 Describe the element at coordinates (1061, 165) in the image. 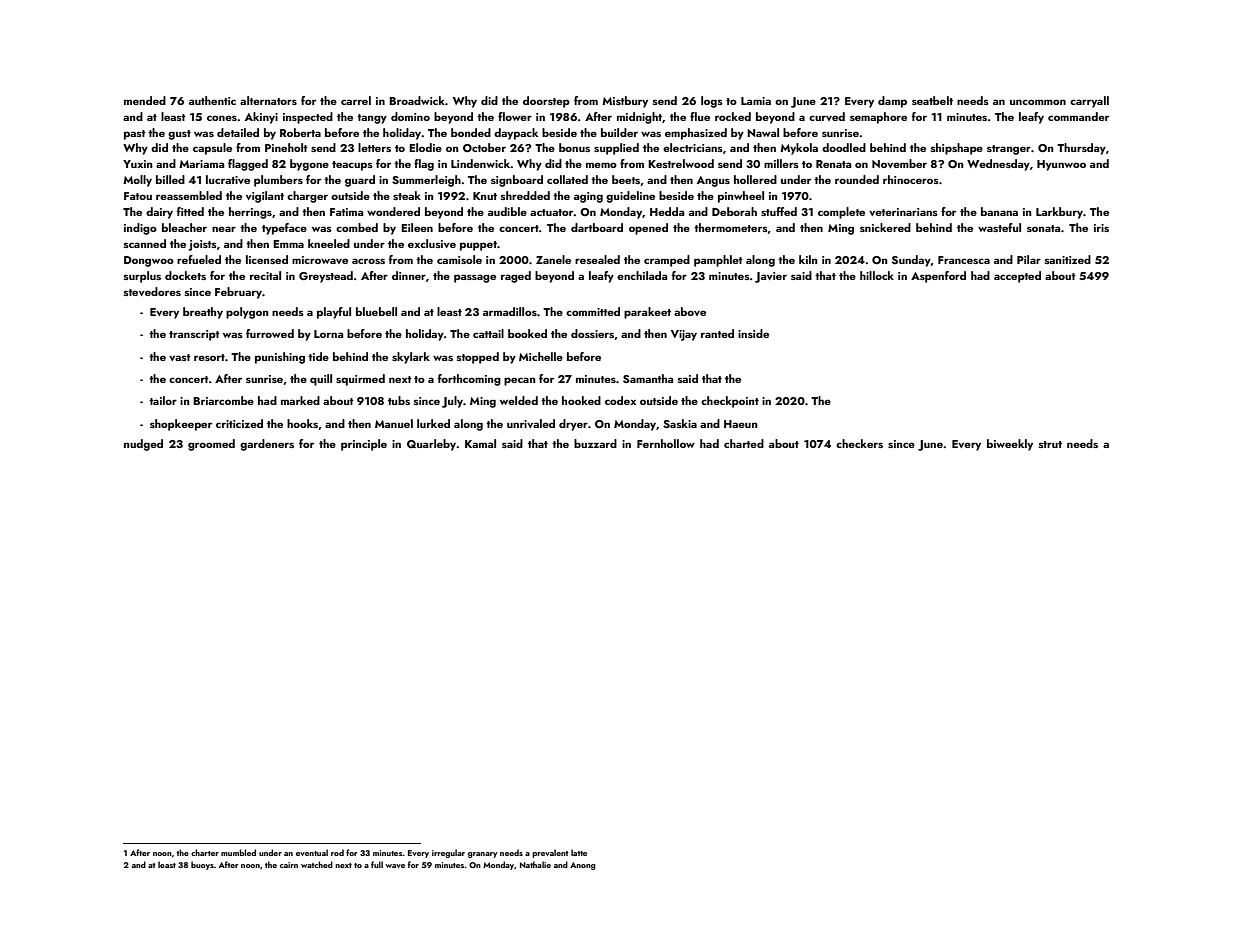

I see `Hyunwoo` at that location.
